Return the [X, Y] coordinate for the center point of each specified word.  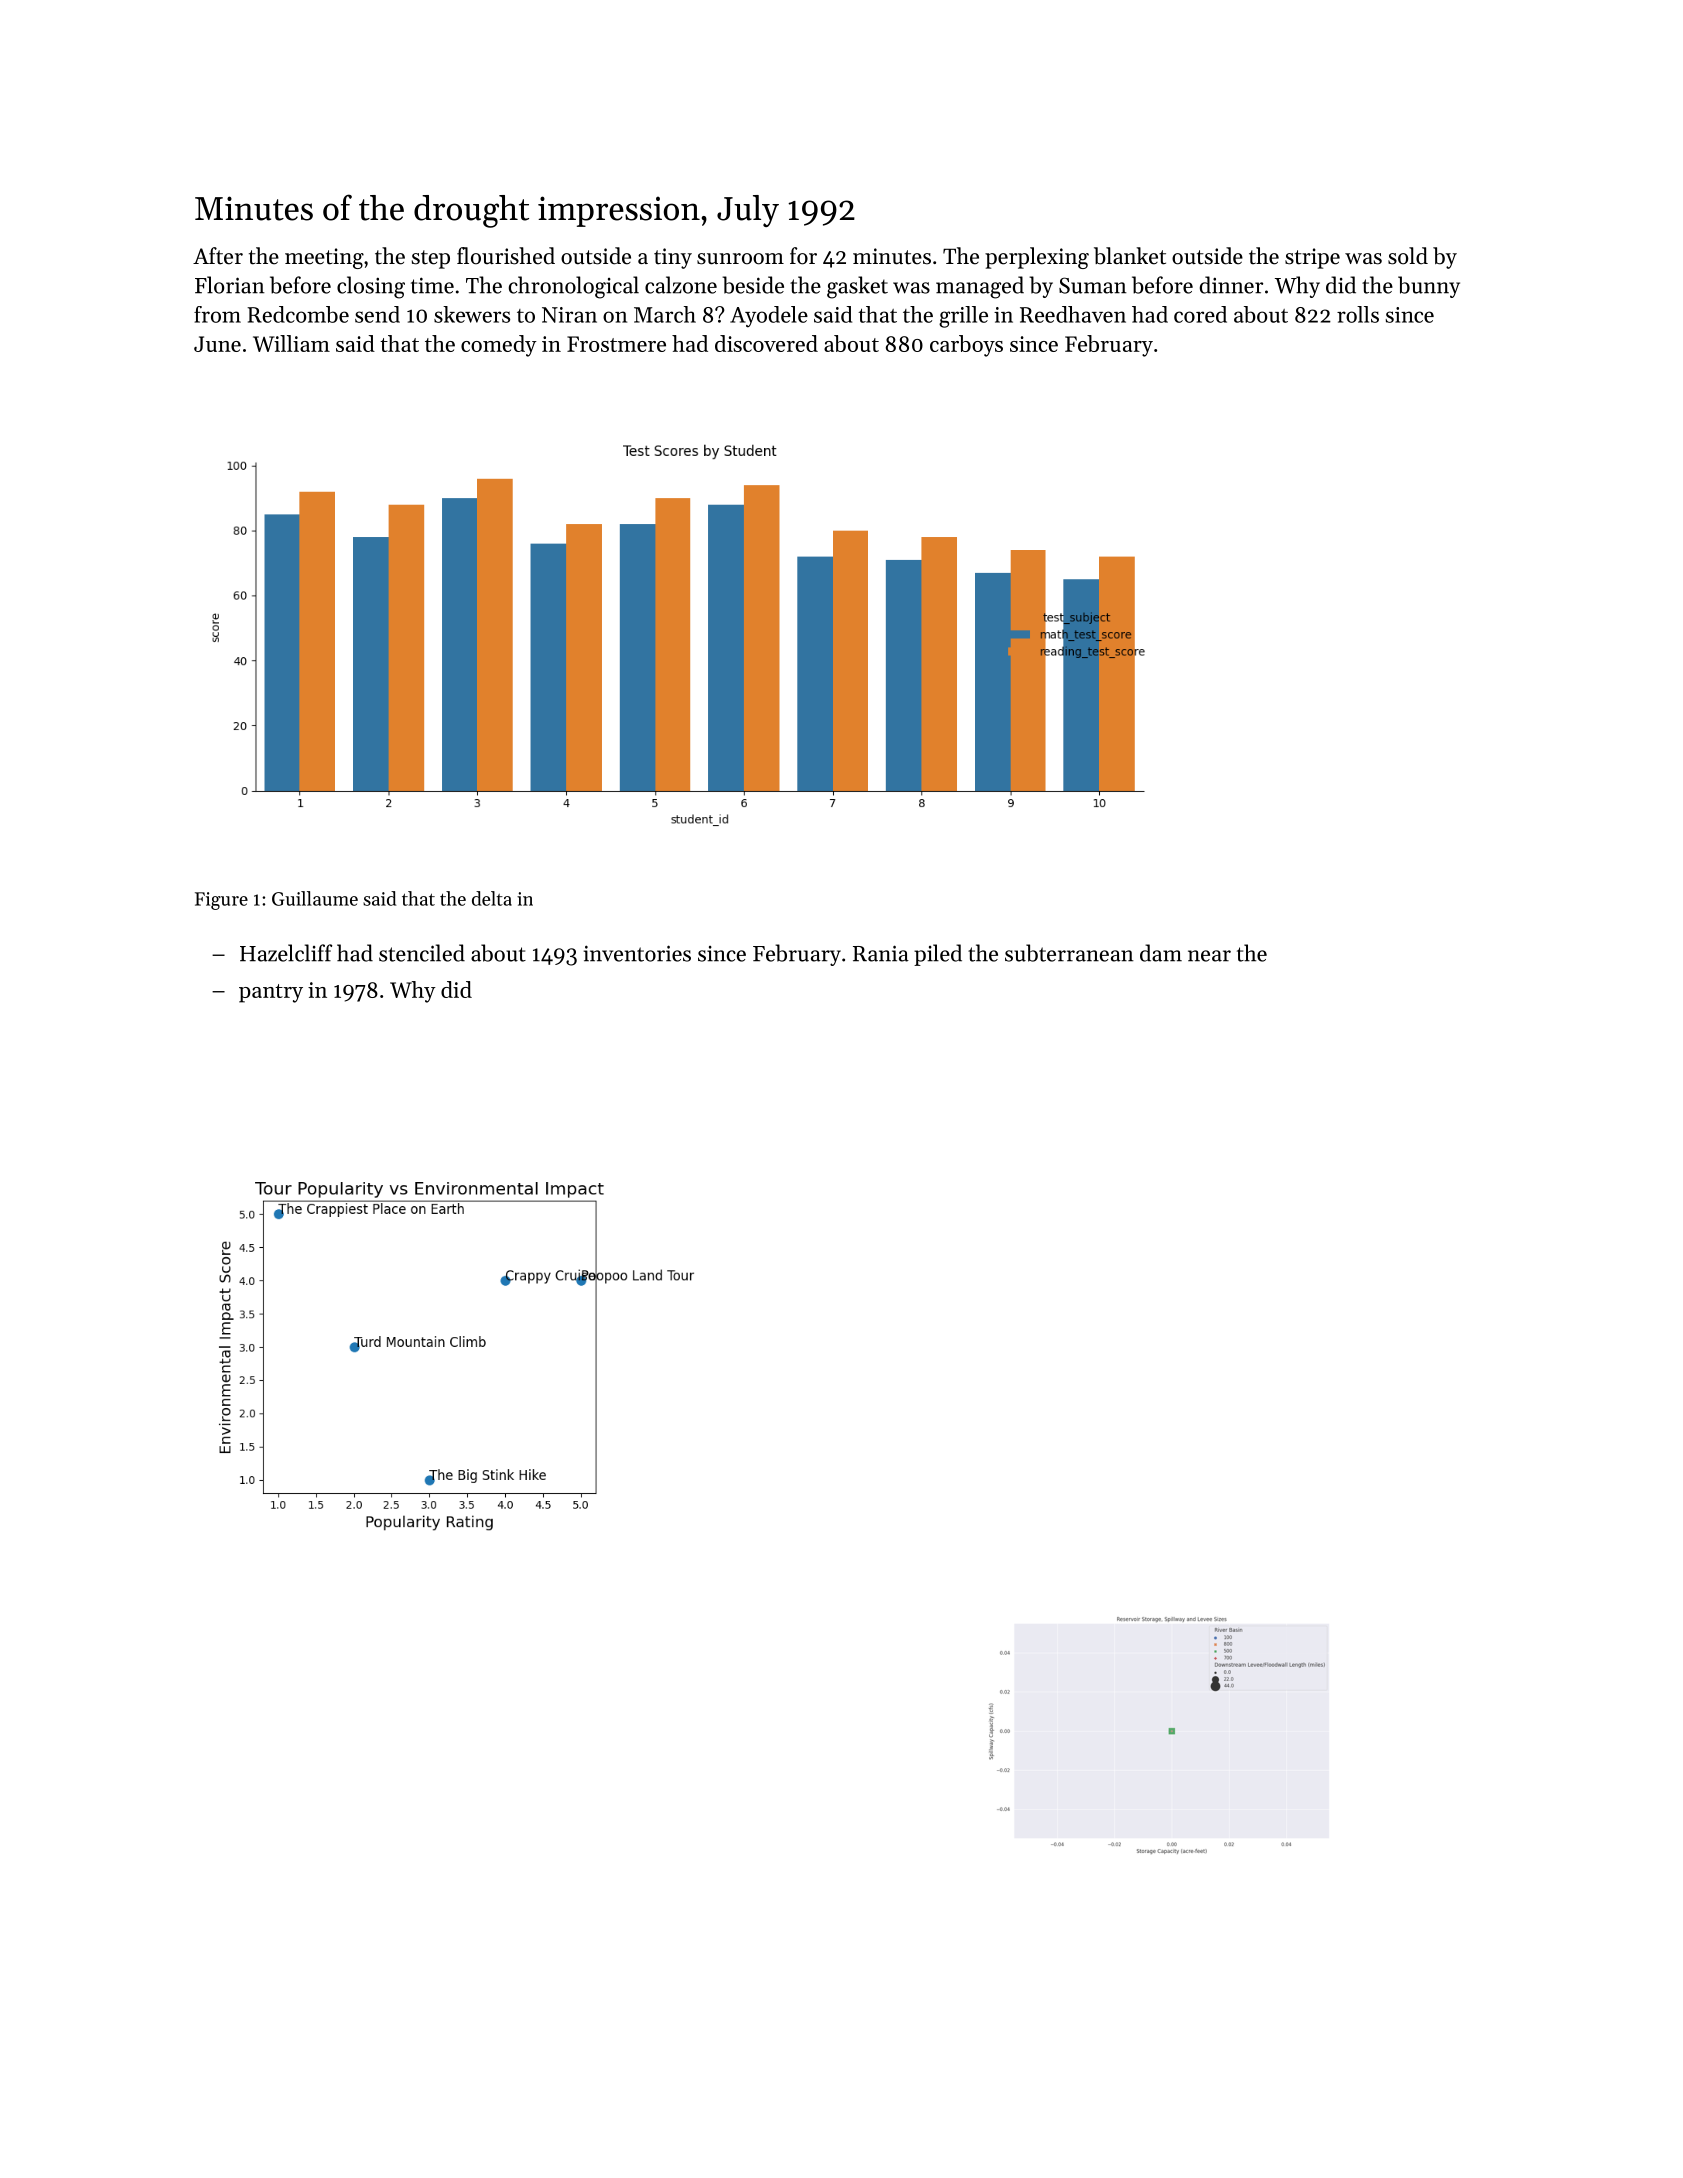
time [432, 285]
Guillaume [315, 898]
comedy [499, 346]
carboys [966, 346]
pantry [271, 993]
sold [1408, 256]
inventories [637, 953]
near [1209, 956]
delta [492, 898]
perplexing [1037, 258]
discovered [766, 343]
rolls [1358, 314]
